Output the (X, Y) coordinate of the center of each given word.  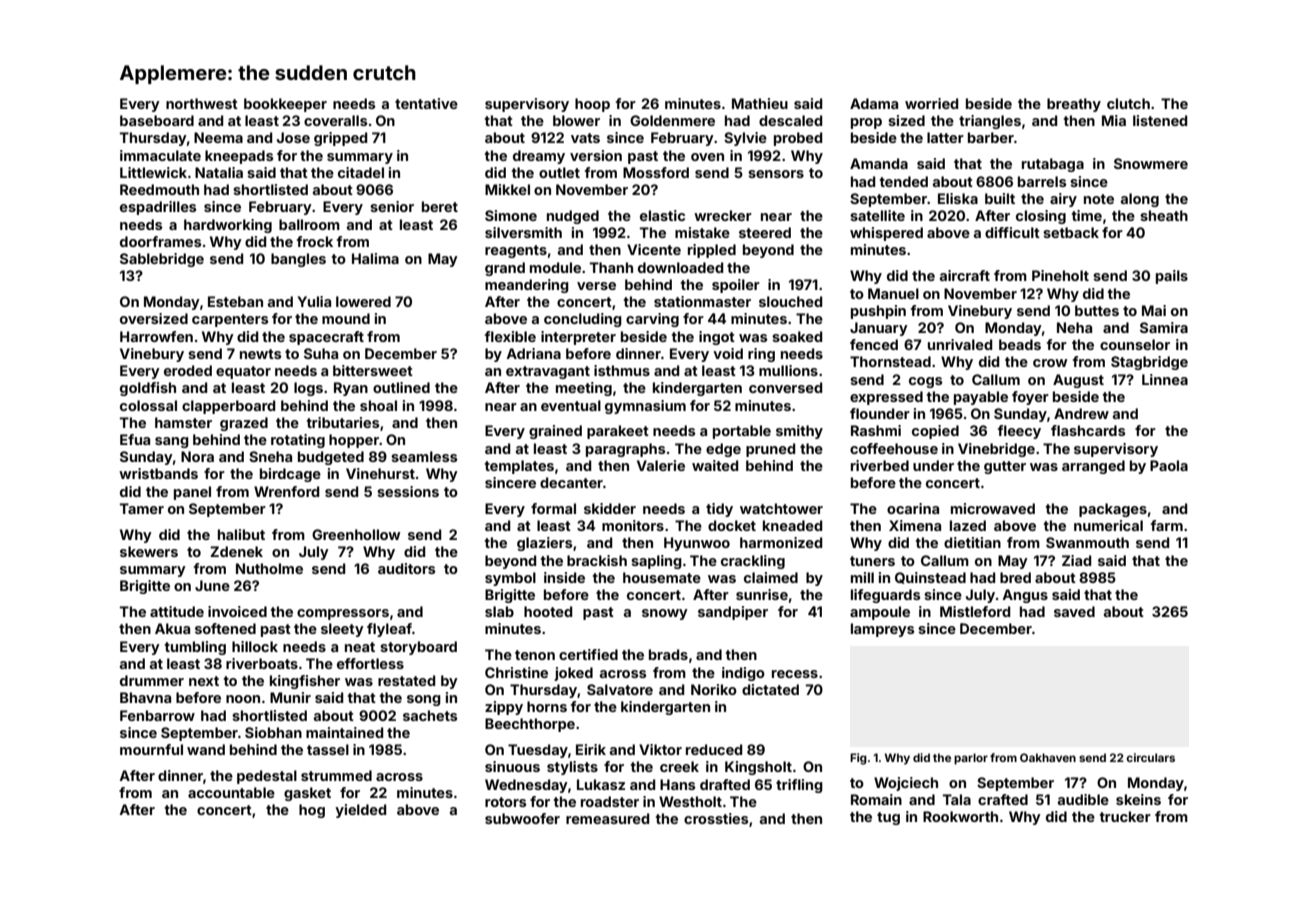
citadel (361, 172)
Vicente (654, 249)
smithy (799, 432)
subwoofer (522, 818)
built (1000, 198)
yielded (360, 811)
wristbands (158, 473)
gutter (1005, 467)
